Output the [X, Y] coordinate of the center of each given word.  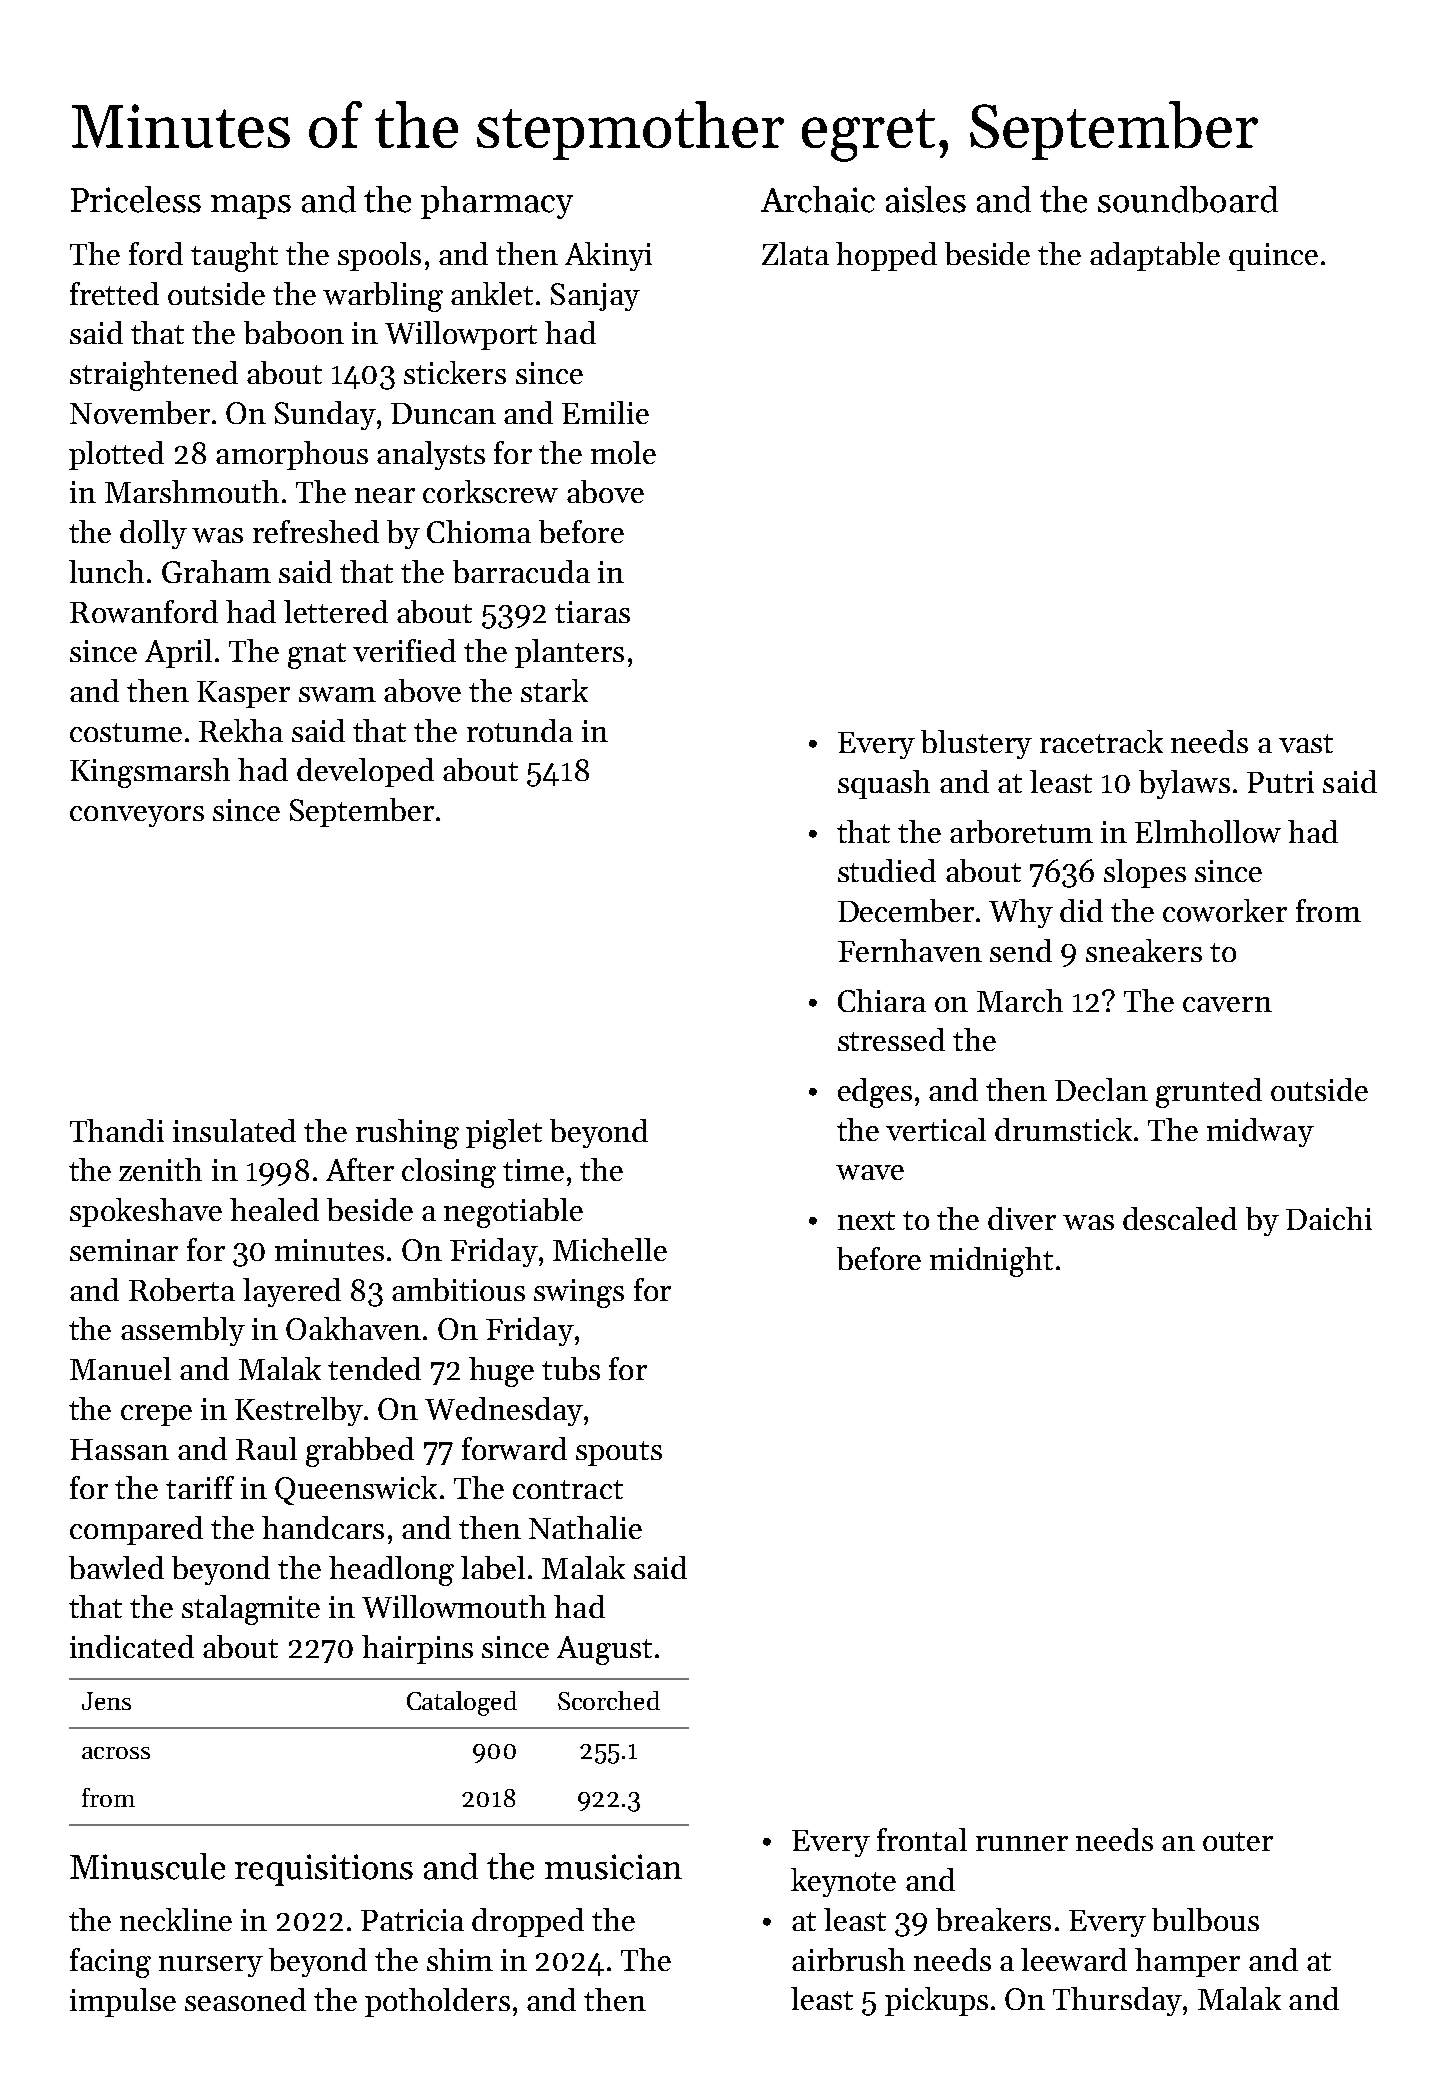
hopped [886, 256]
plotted [116, 455]
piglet [504, 1134]
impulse [123, 2002]
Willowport [461, 335]
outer [1238, 1841]
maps [251, 207]
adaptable [1155, 256]
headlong [391, 1571]
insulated [234, 1130]
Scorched [609, 1700]
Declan [1101, 1089]
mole [623, 452]
